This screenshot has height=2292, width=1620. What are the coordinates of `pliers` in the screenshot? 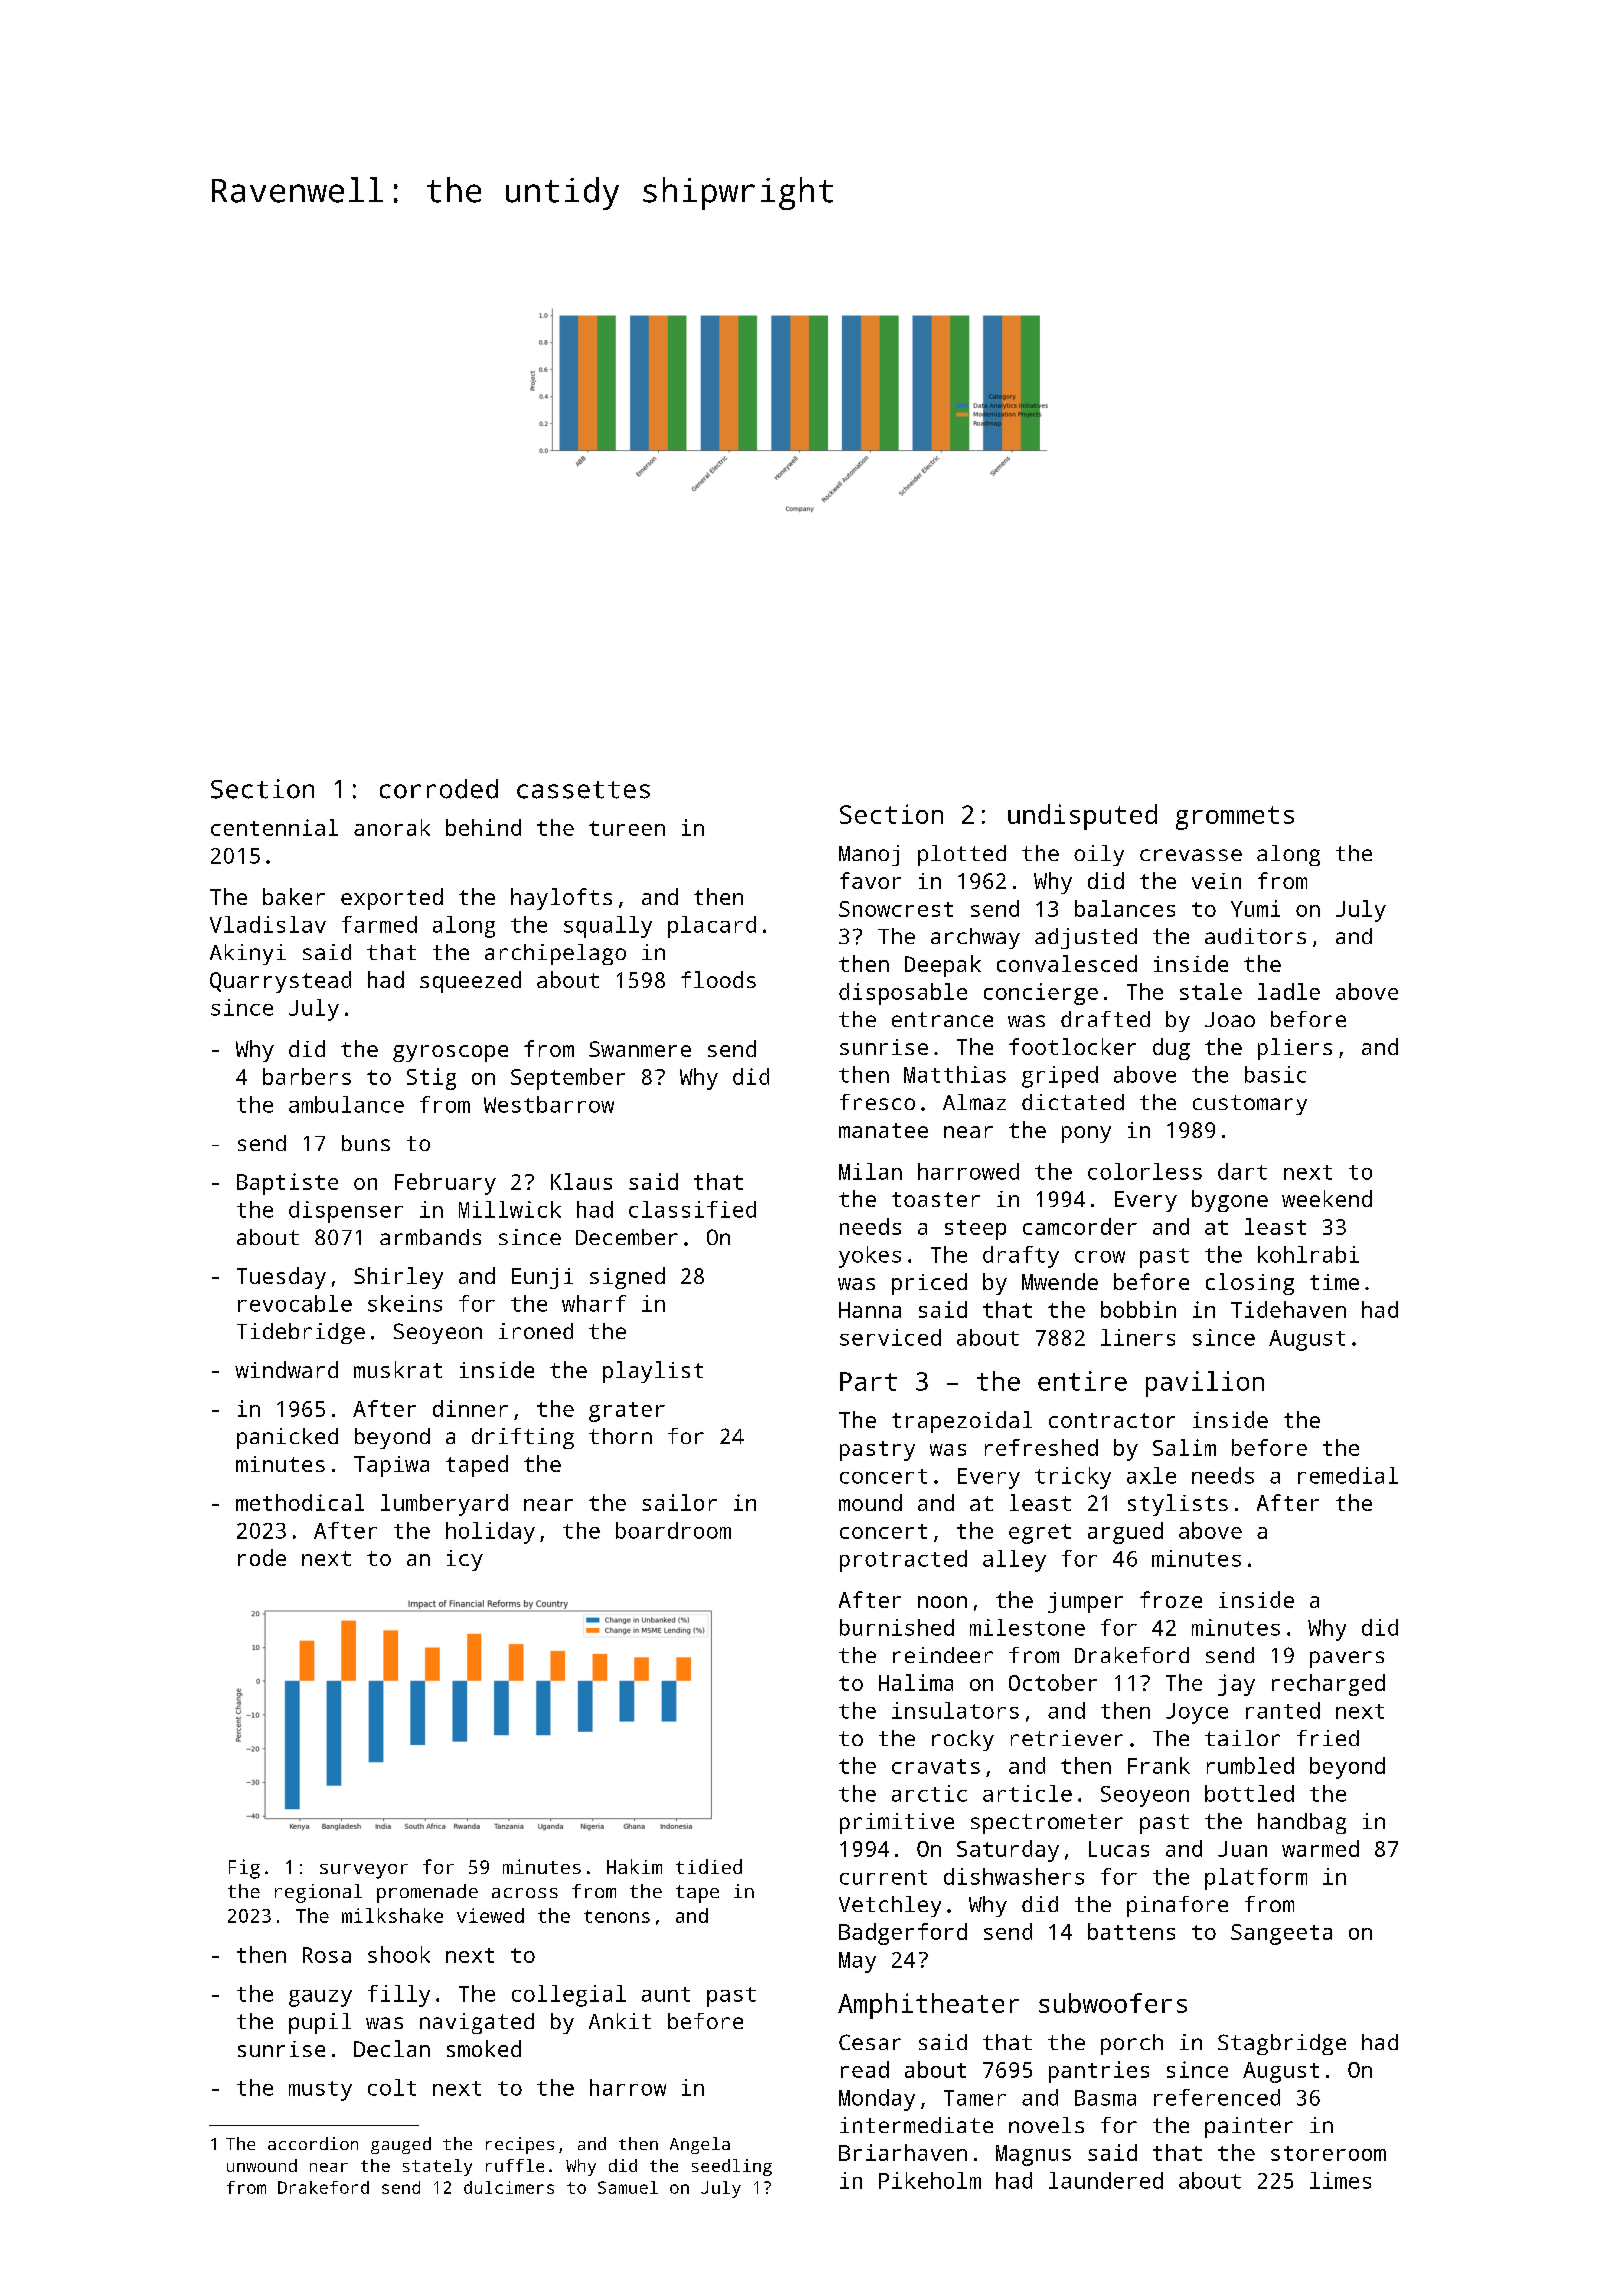 It's located at (1295, 1049).
